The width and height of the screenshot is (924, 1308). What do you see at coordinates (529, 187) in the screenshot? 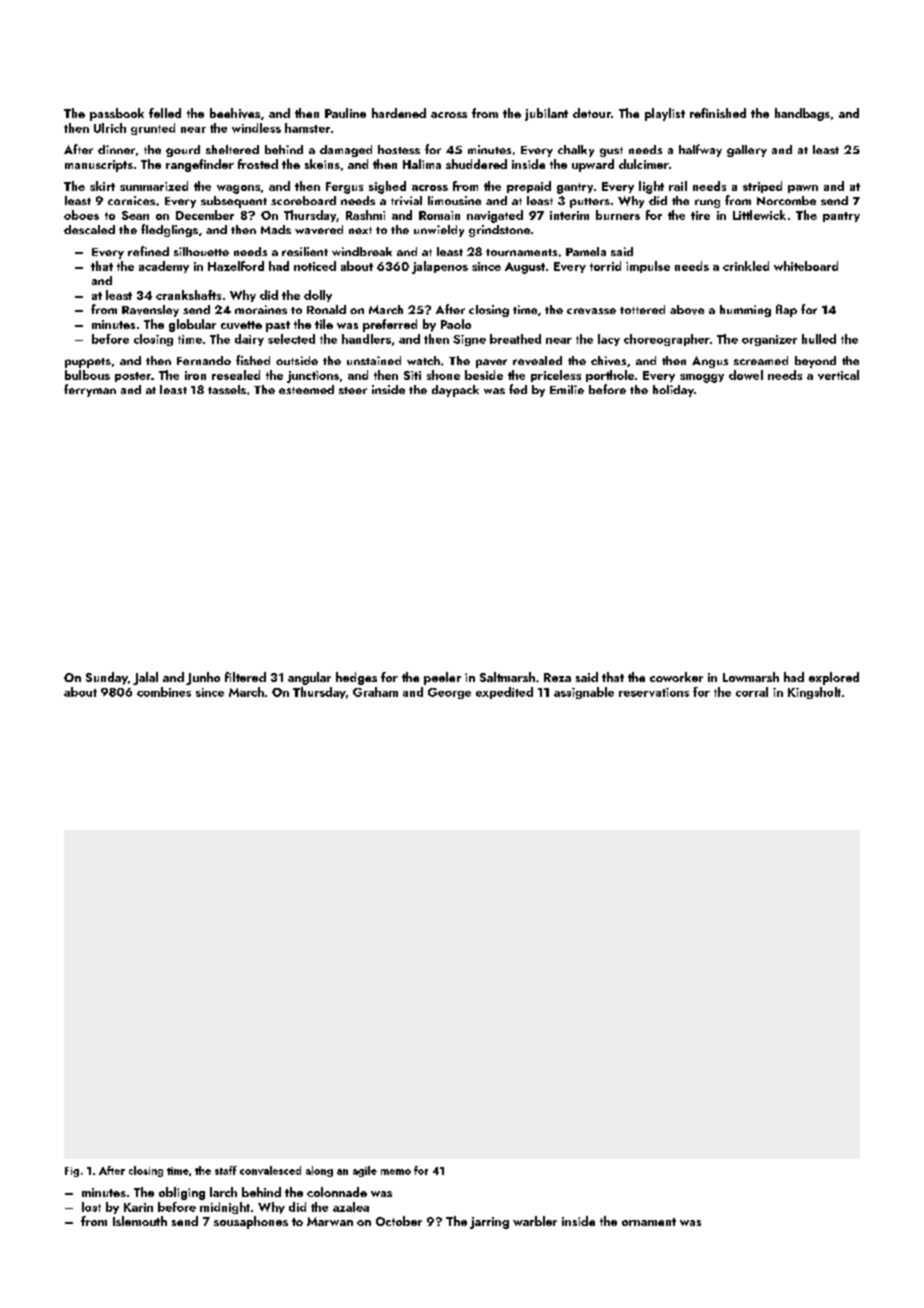
I see `prepaid` at bounding box center [529, 187].
